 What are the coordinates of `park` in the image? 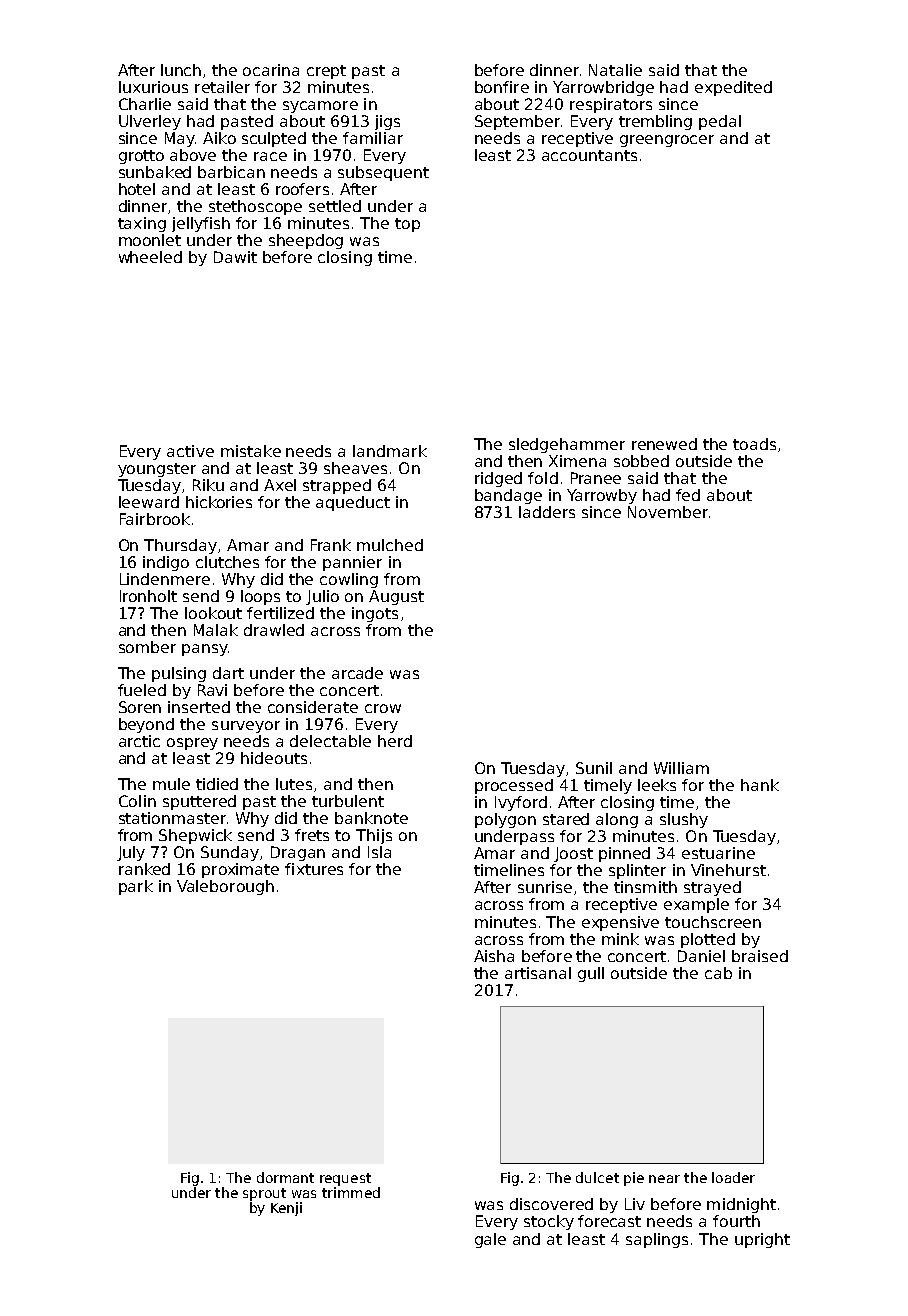 It's located at (136, 887).
